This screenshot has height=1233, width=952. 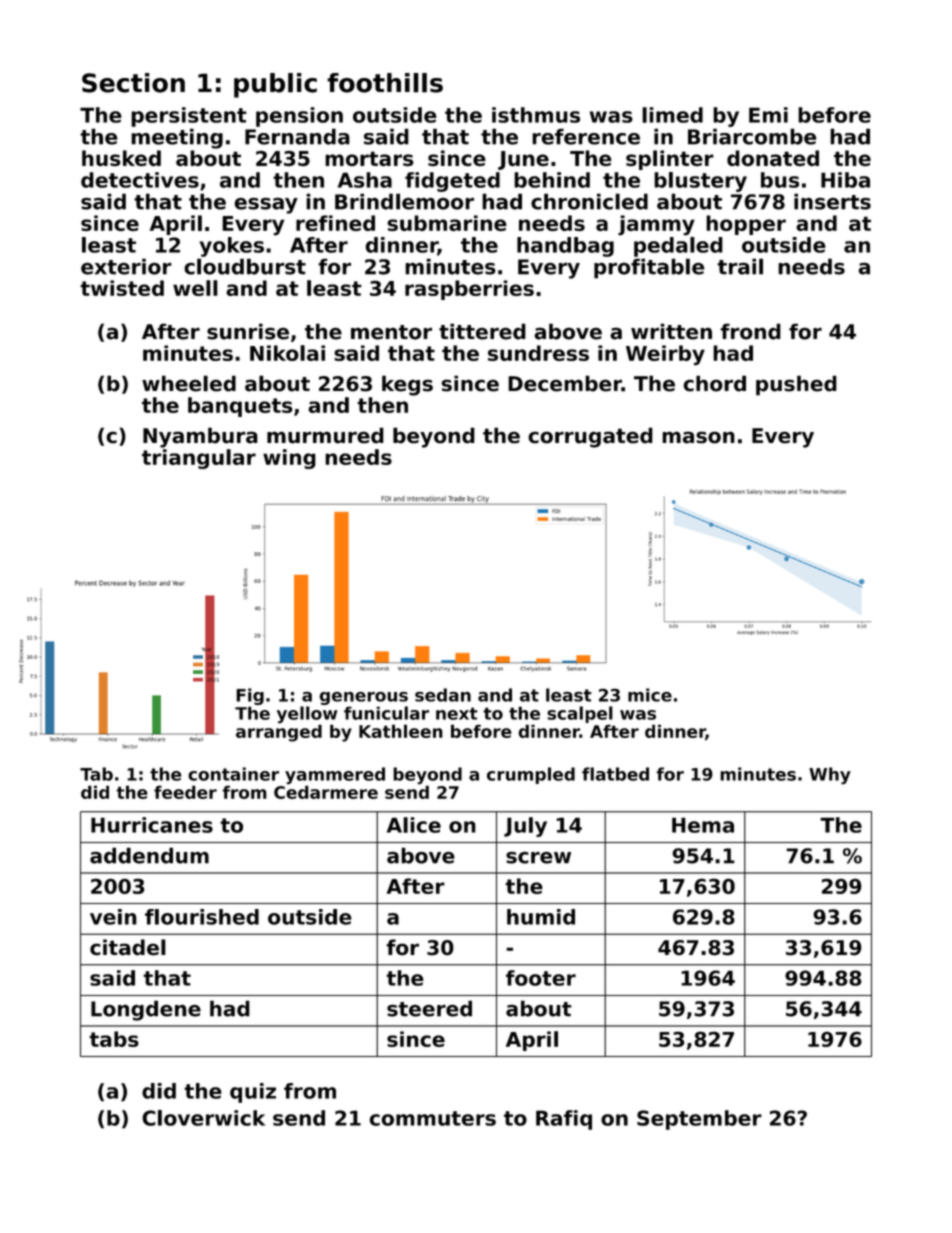 I want to click on Hiba, so click(x=845, y=180).
